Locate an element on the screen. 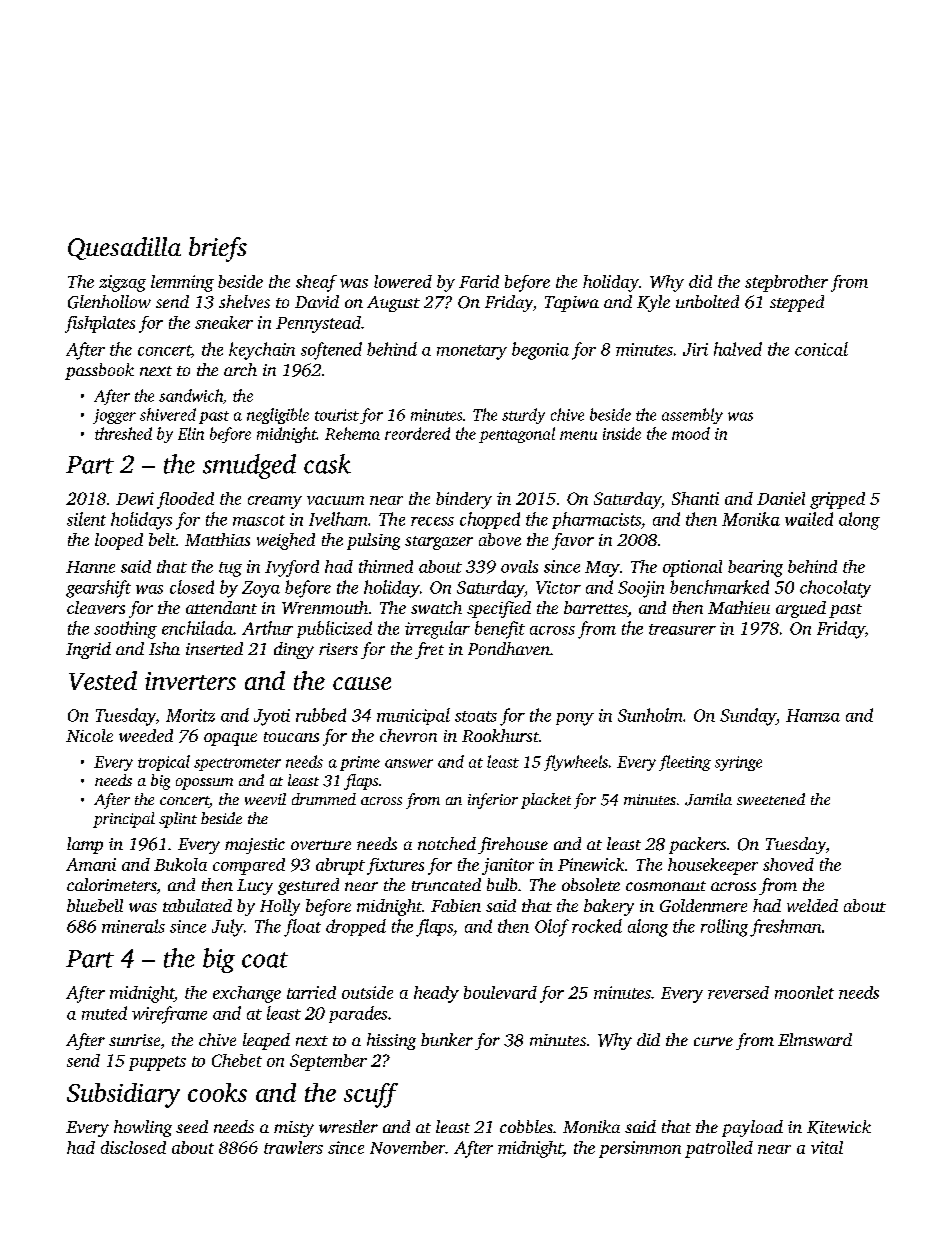  Dewi is located at coordinates (135, 498).
